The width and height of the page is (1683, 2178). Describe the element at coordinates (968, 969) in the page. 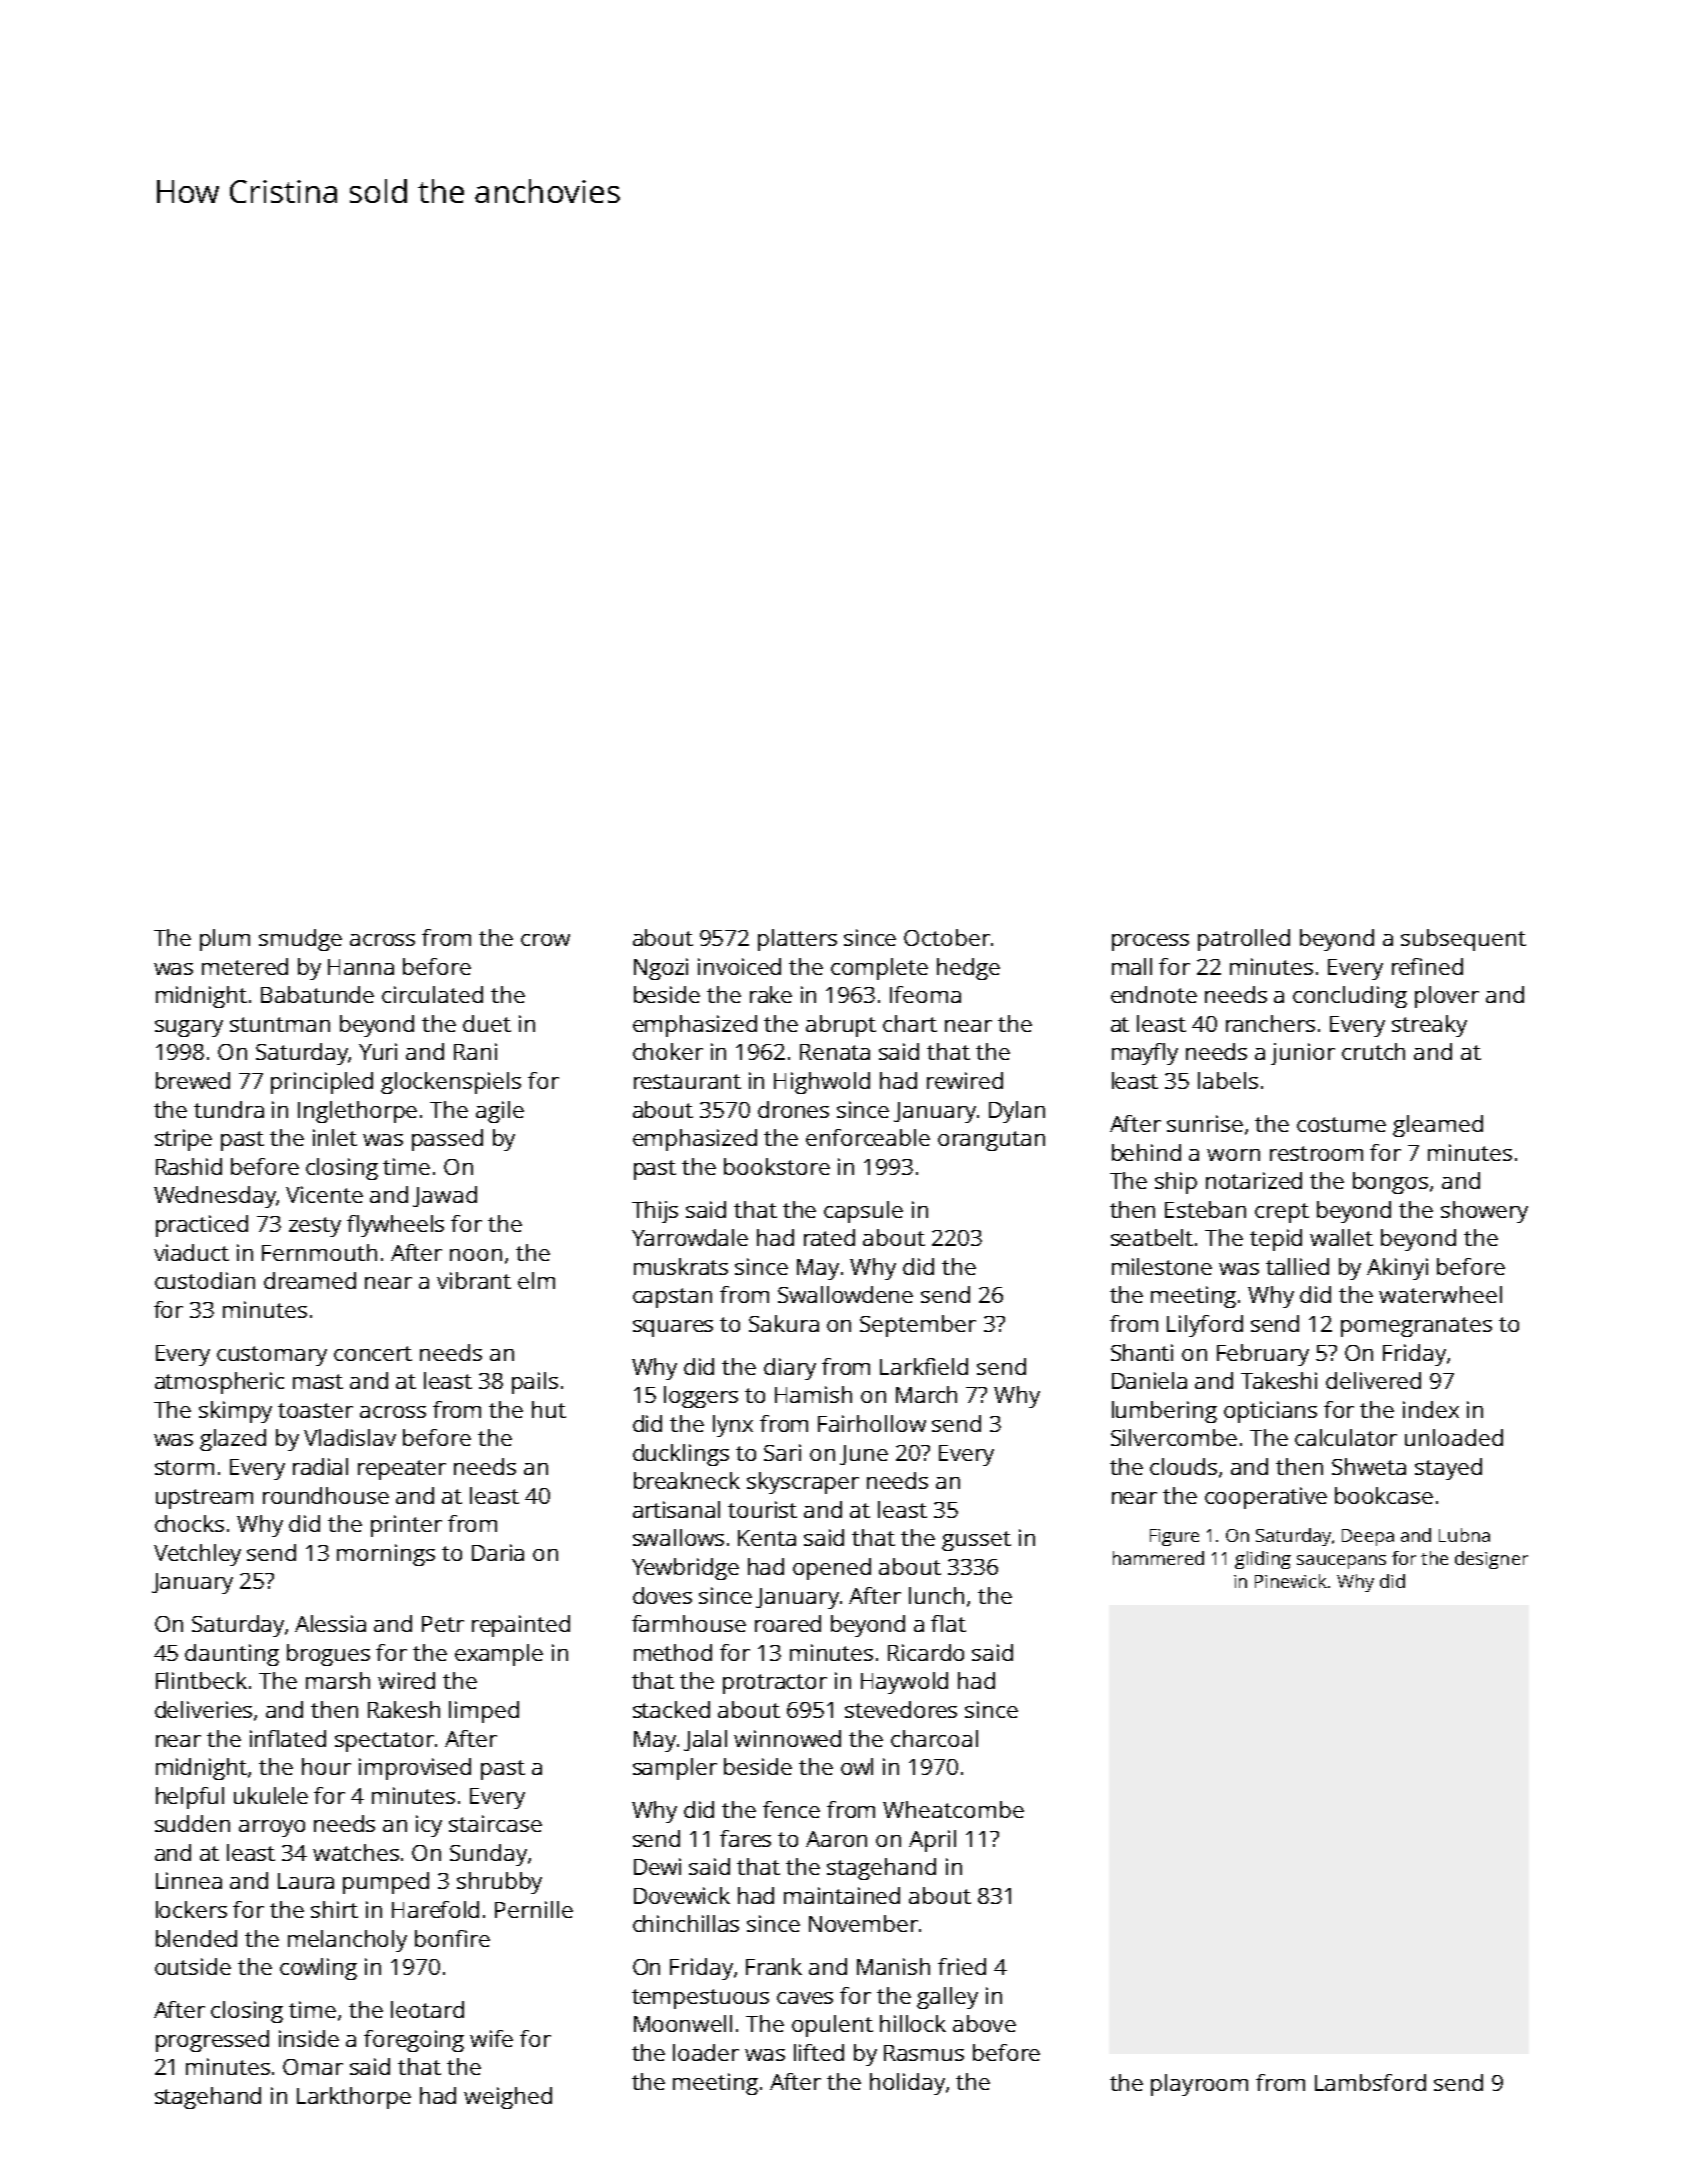

I see `hedge` at that location.
